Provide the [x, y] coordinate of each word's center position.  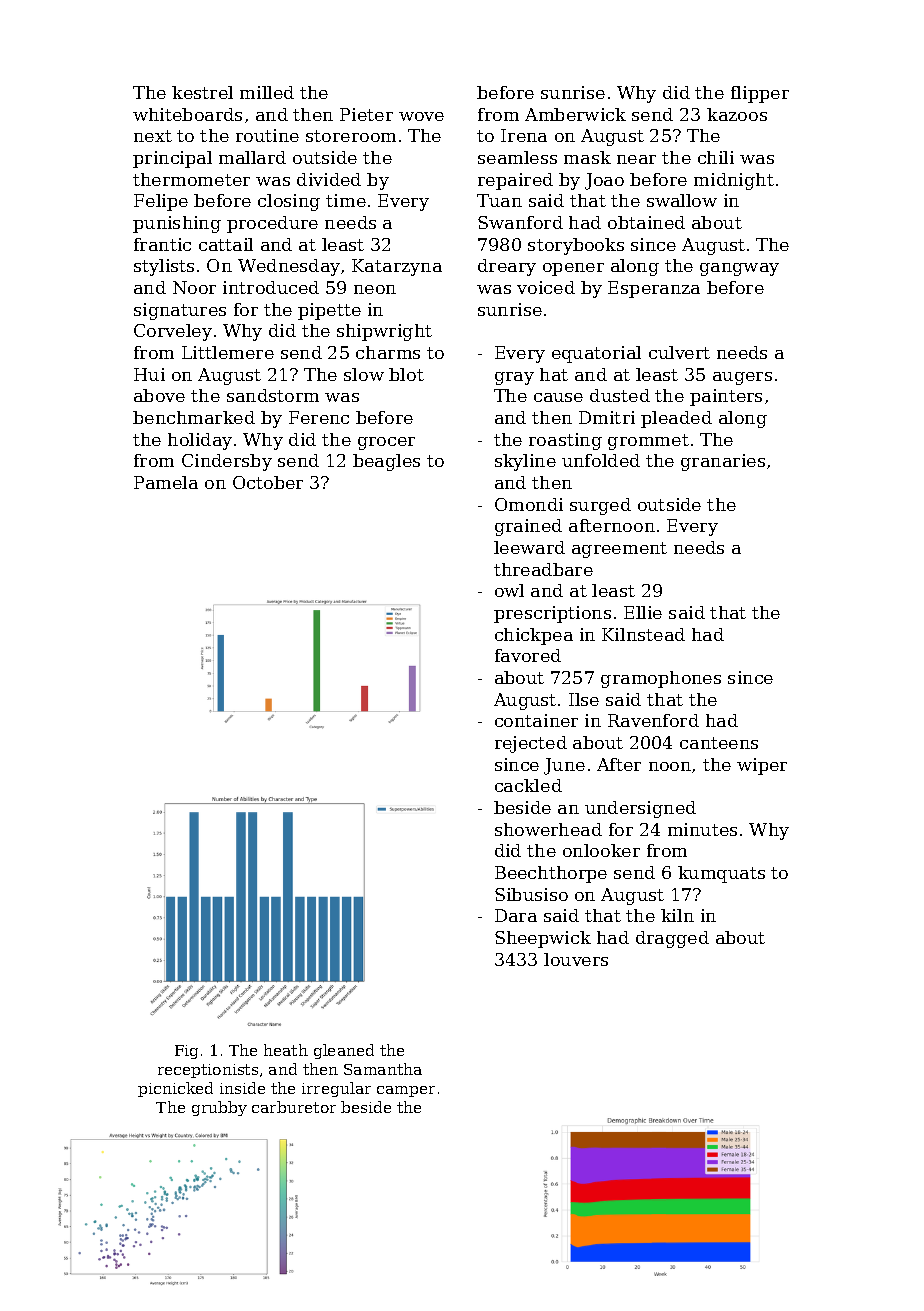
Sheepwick [543, 939]
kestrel [202, 92]
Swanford [520, 222]
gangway [739, 269]
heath [286, 1050]
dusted [620, 395]
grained [528, 527]
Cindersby [227, 462]
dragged [672, 939]
